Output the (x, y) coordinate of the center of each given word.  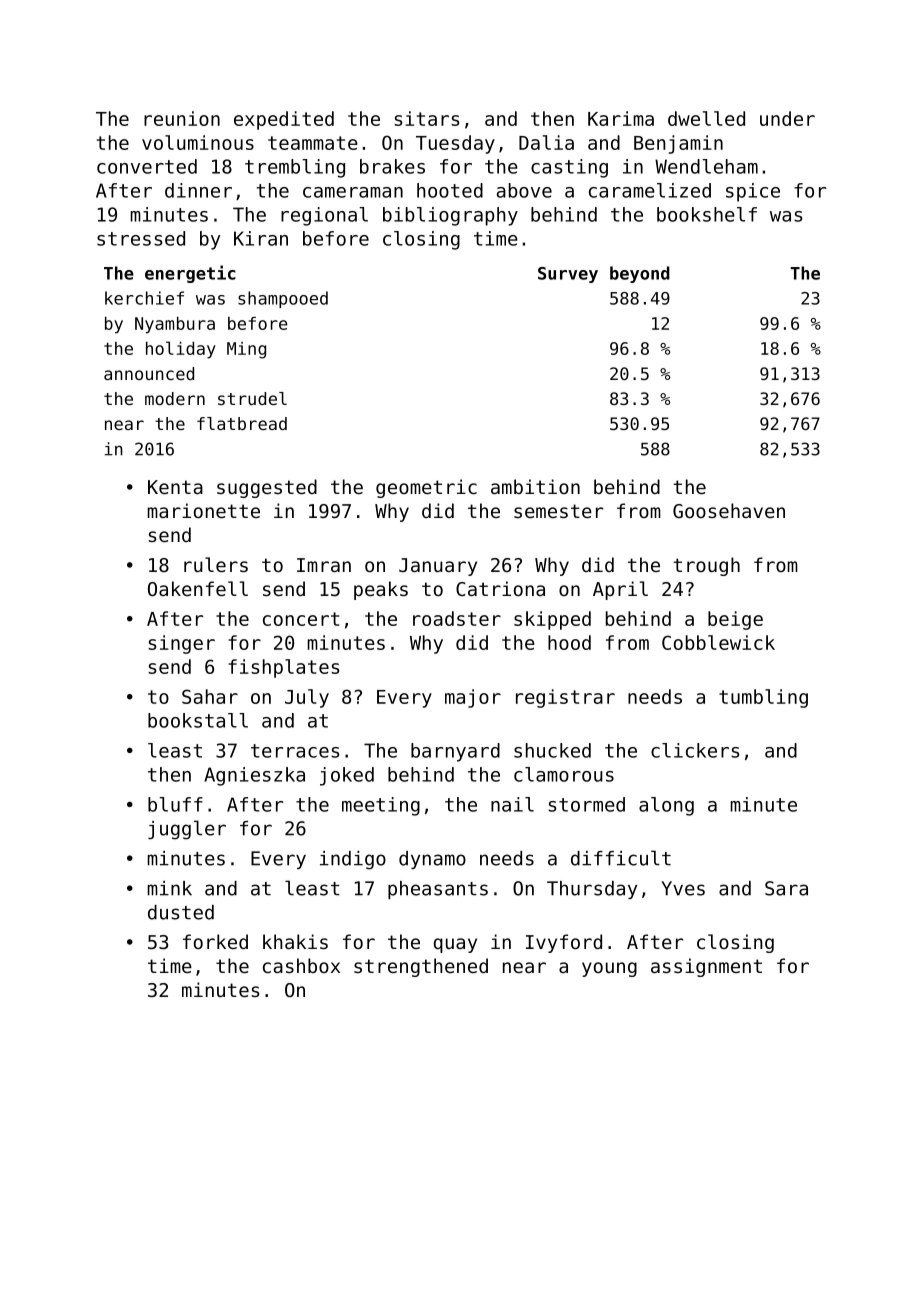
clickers (695, 750)
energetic (190, 274)
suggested (267, 488)
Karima (621, 118)
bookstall (198, 720)
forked (215, 941)
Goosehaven (729, 510)
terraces (295, 751)
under (787, 118)
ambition (535, 486)
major (473, 698)
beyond (640, 274)
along (666, 806)
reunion (182, 118)
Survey (568, 275)
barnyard (455, 752)
